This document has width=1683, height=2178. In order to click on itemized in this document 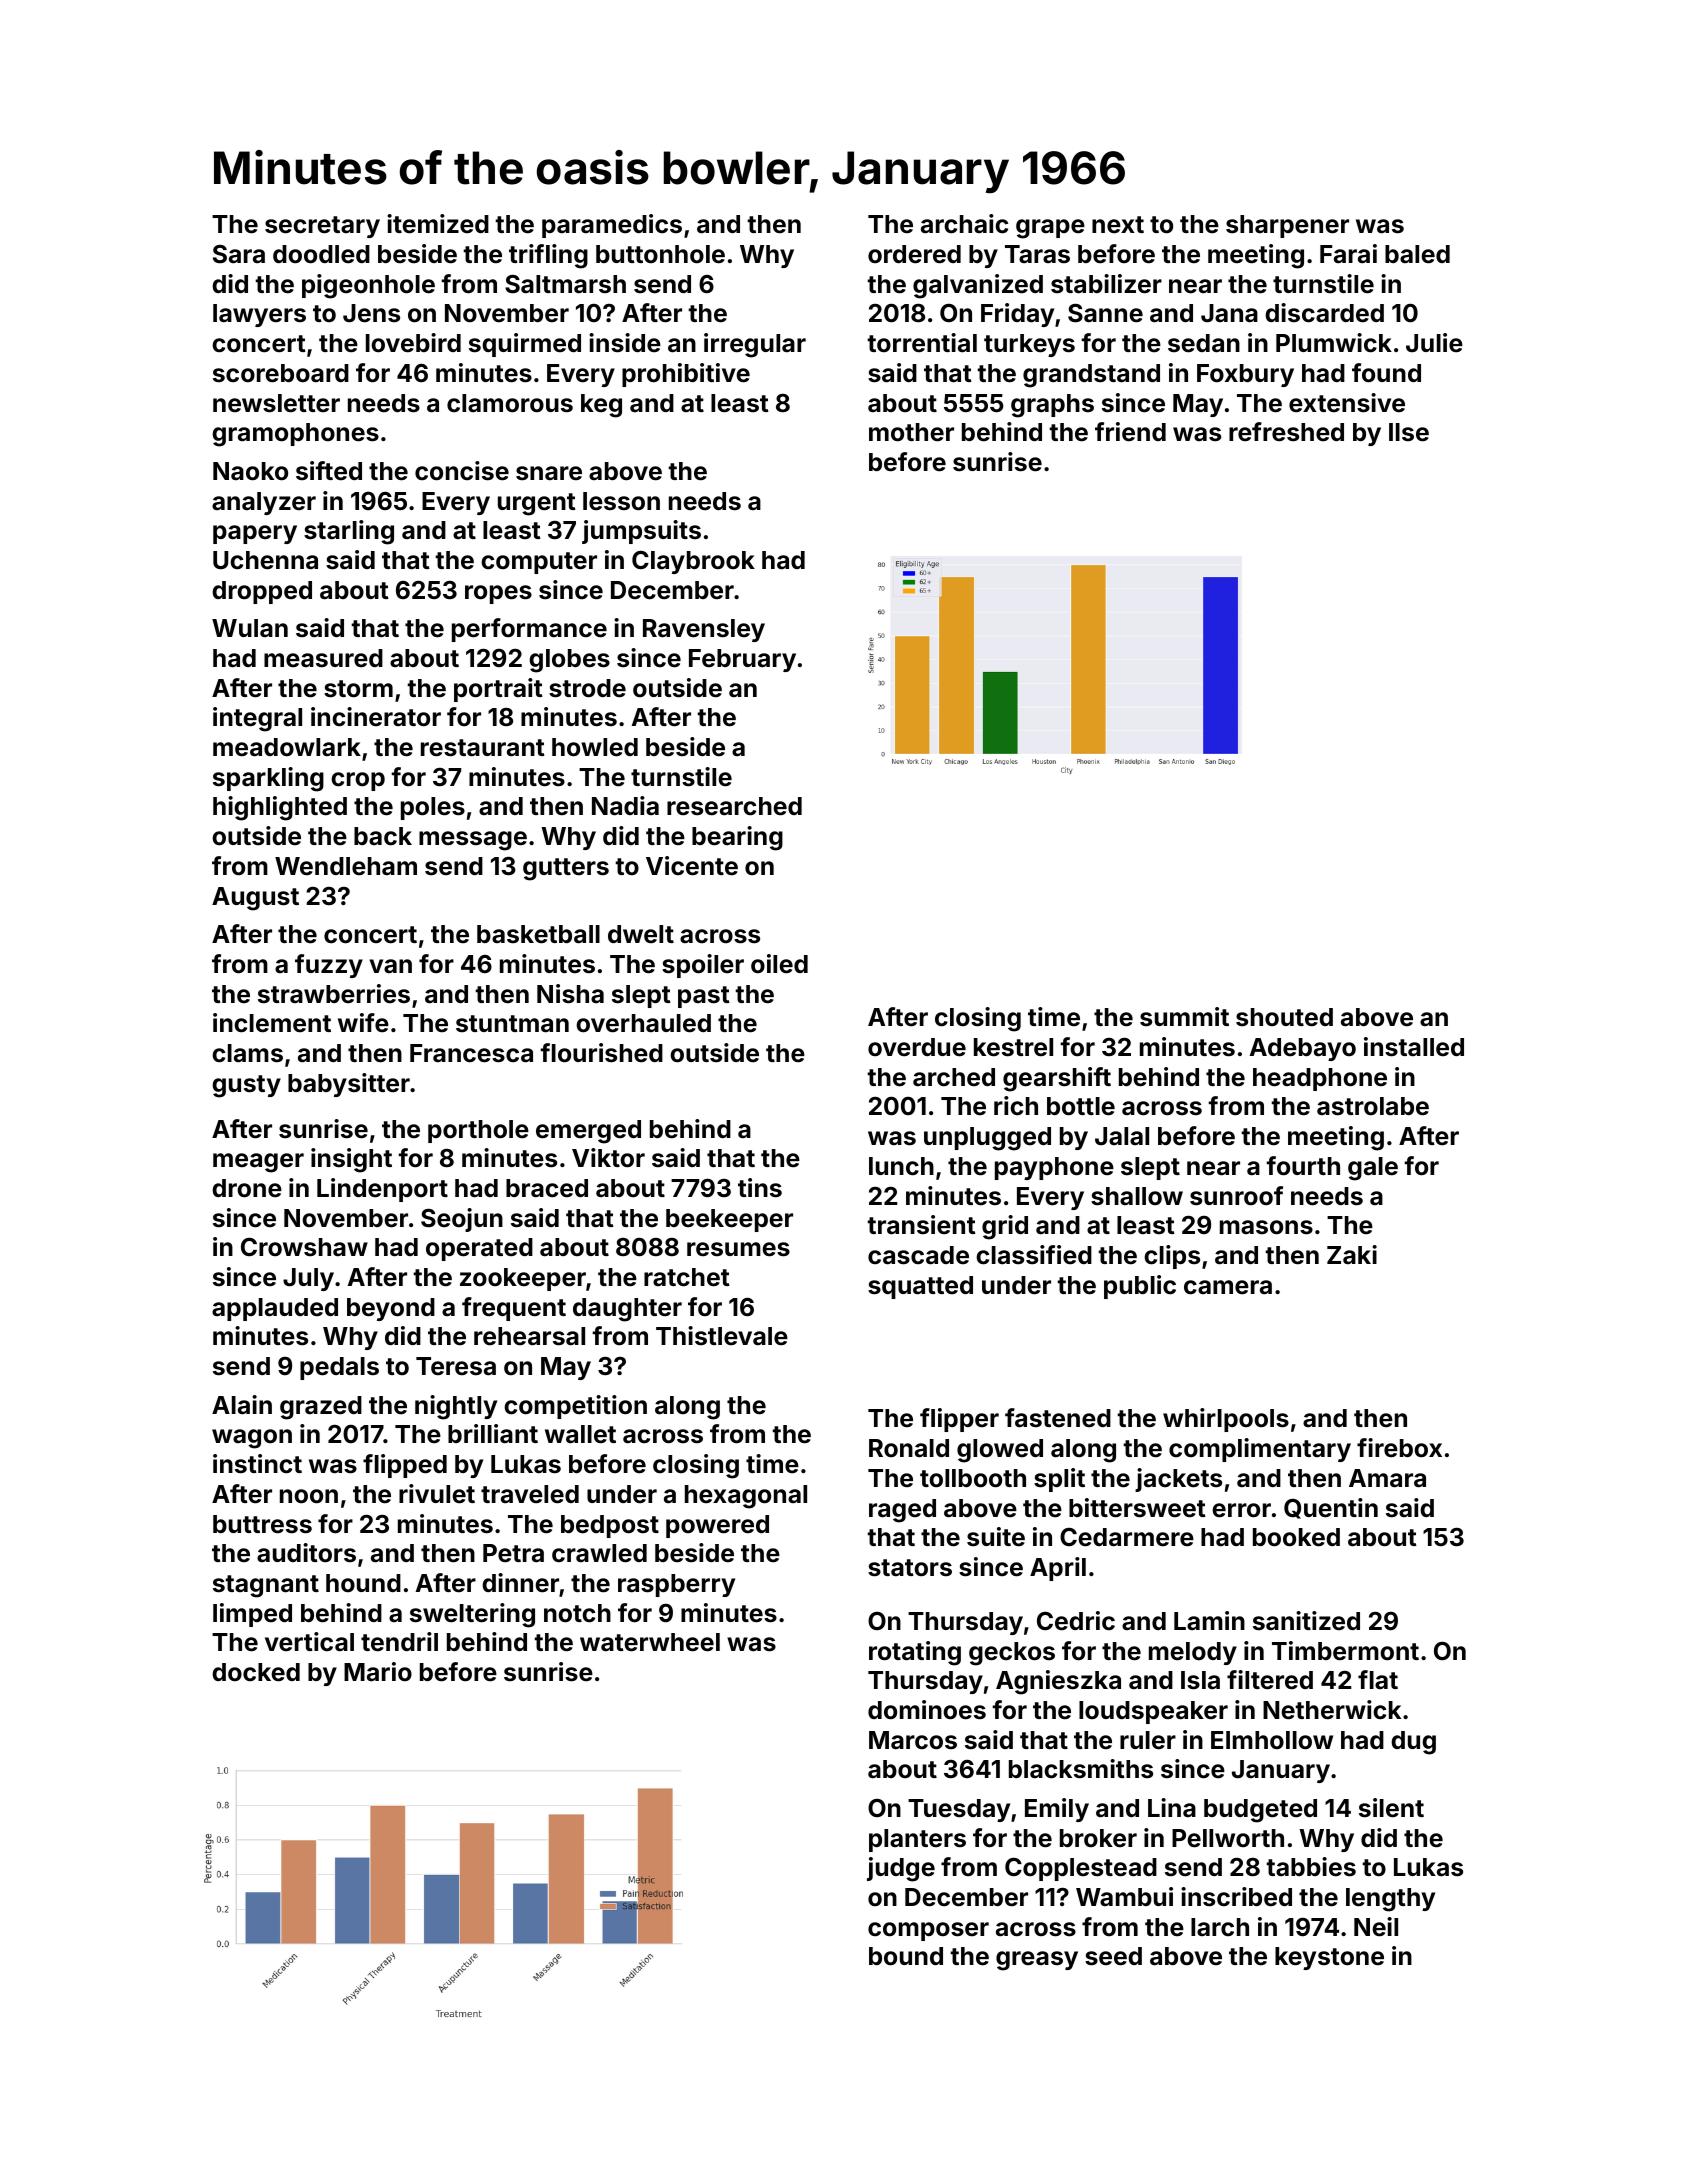, I will do `click(438, 224)`.
